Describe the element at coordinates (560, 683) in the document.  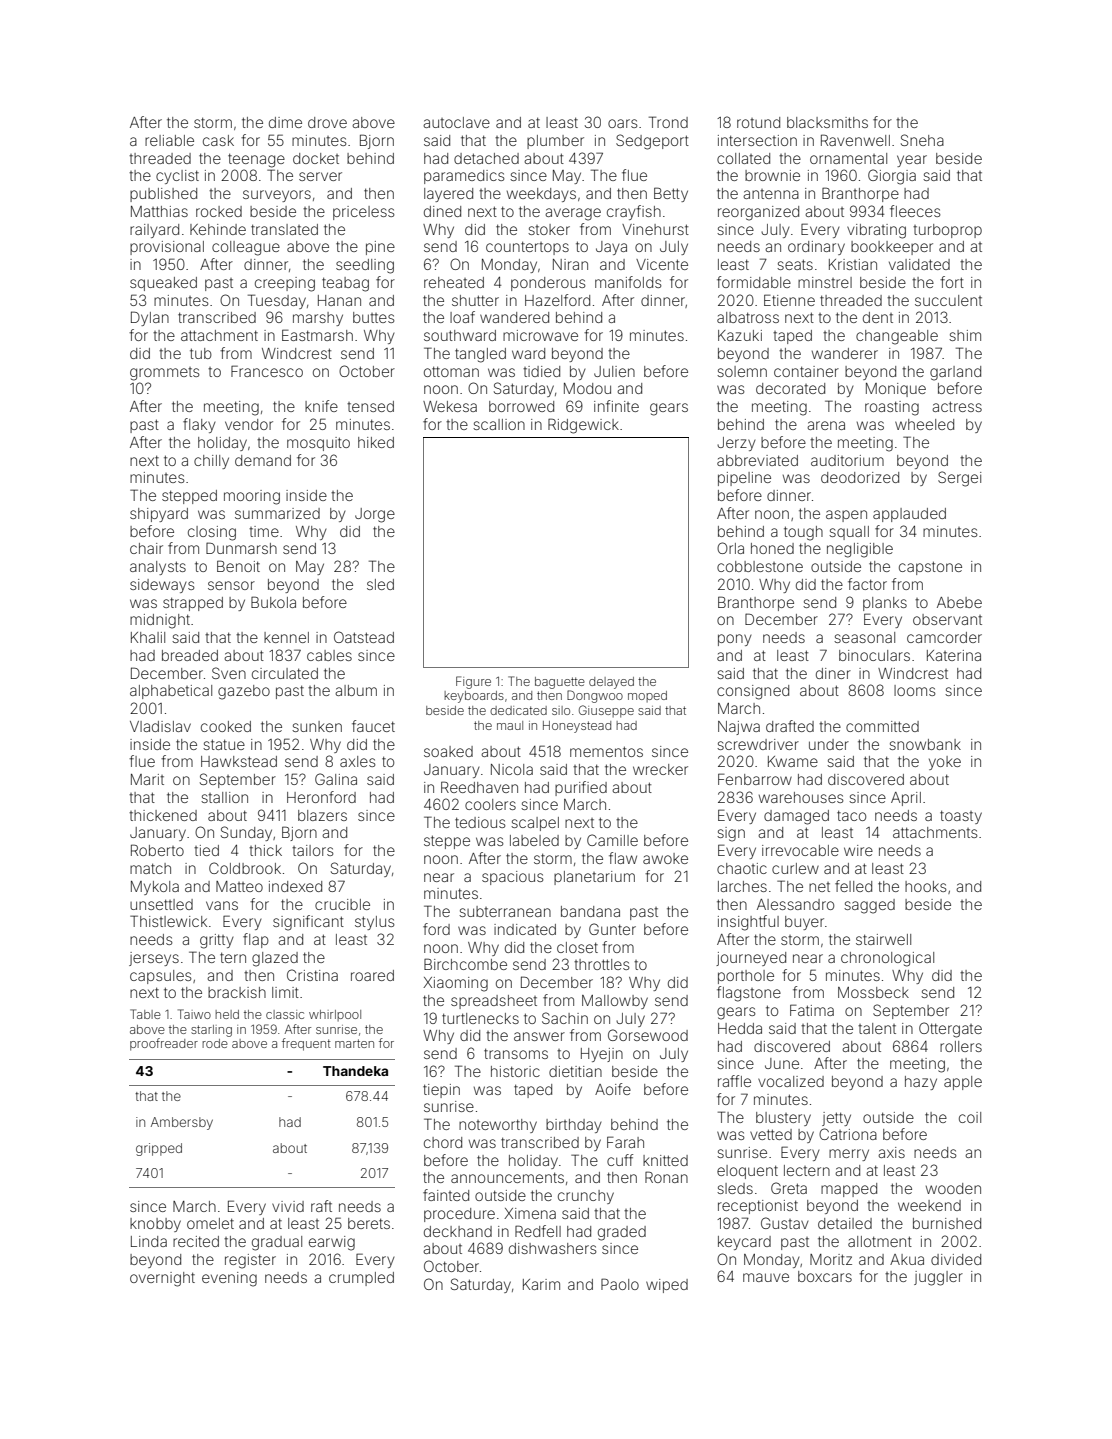
I see `baguette` at that location.
